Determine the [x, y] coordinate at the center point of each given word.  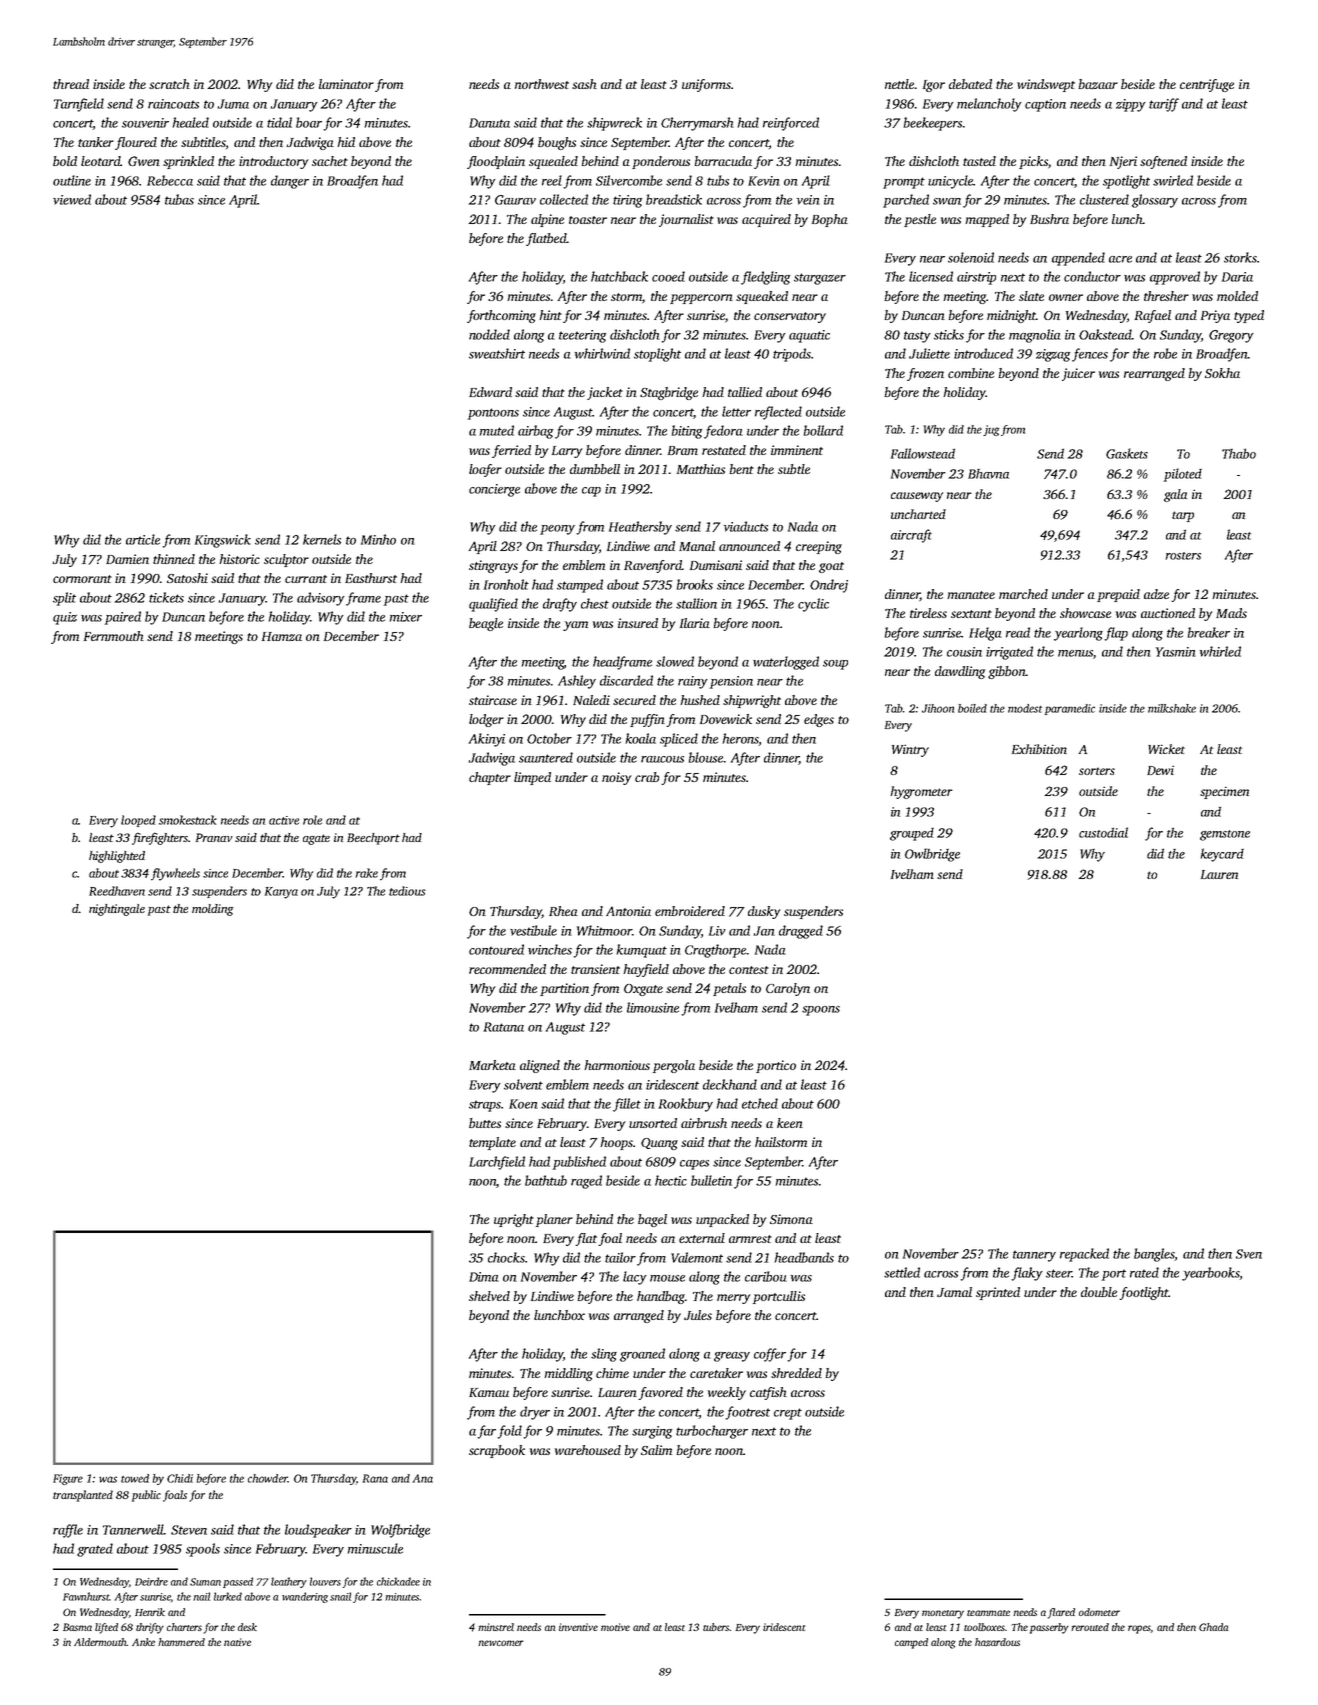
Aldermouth [100, 1642]
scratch [169, 84]
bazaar [1098, 84]
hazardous [997, 1642]
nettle [899, 84]
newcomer [501, 1643]
